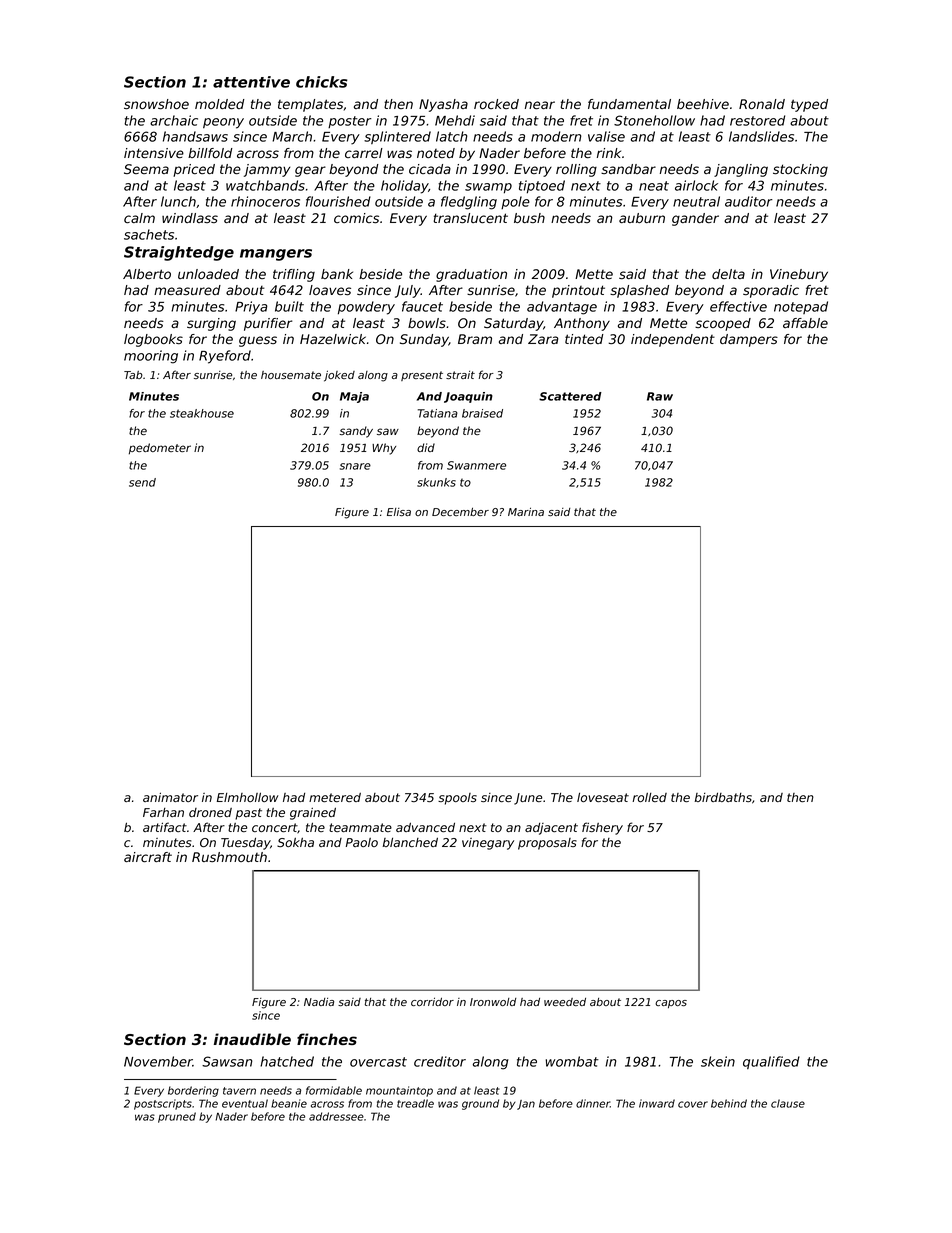 This document has width=952, height=1233. I want to click on braised, so click(482, 413).
